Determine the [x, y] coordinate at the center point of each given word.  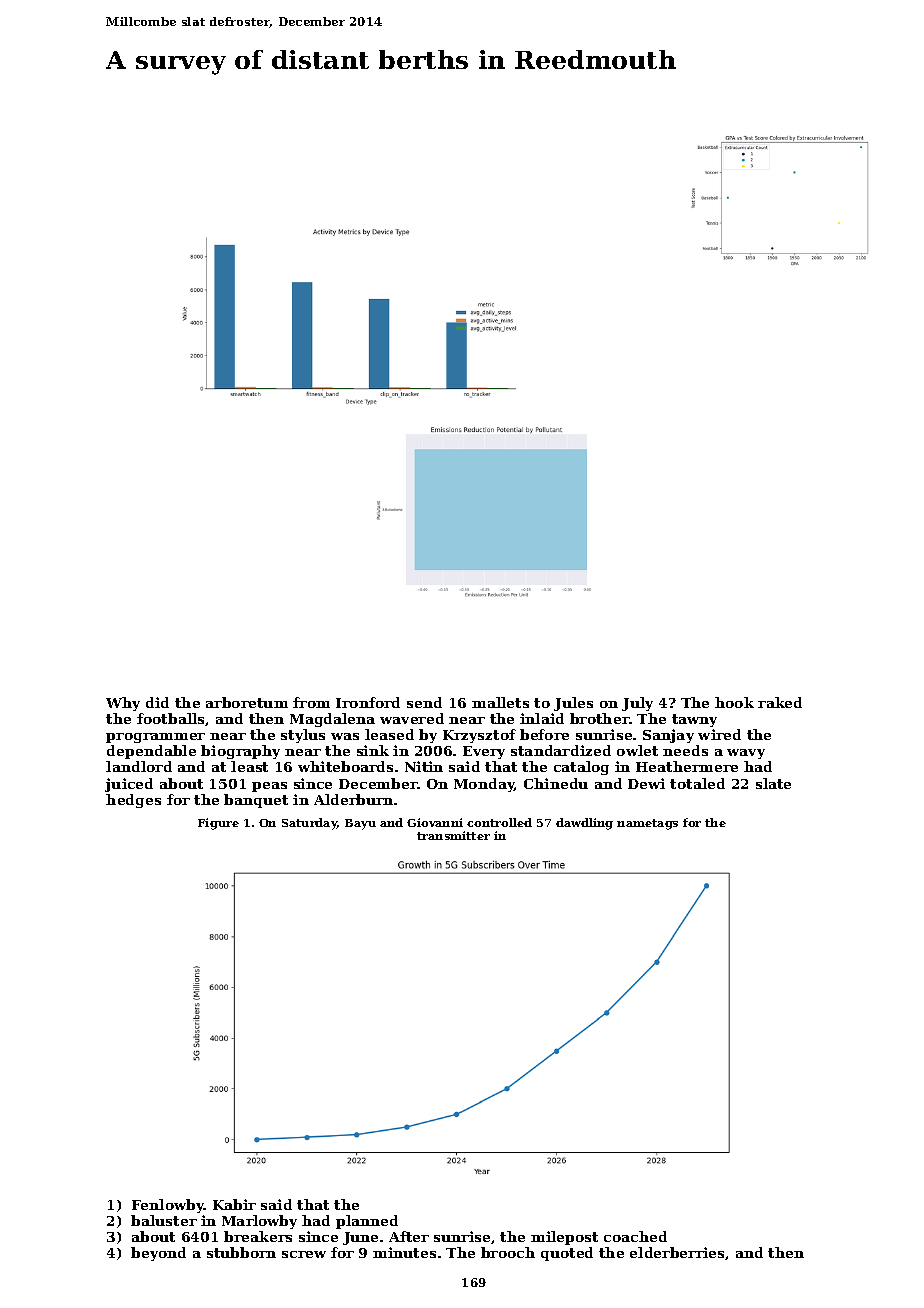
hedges [133, 801]
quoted [567, 1254]
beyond [158, 1254]
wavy [746, 754]
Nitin [424, 766]
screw [304, 1254]
